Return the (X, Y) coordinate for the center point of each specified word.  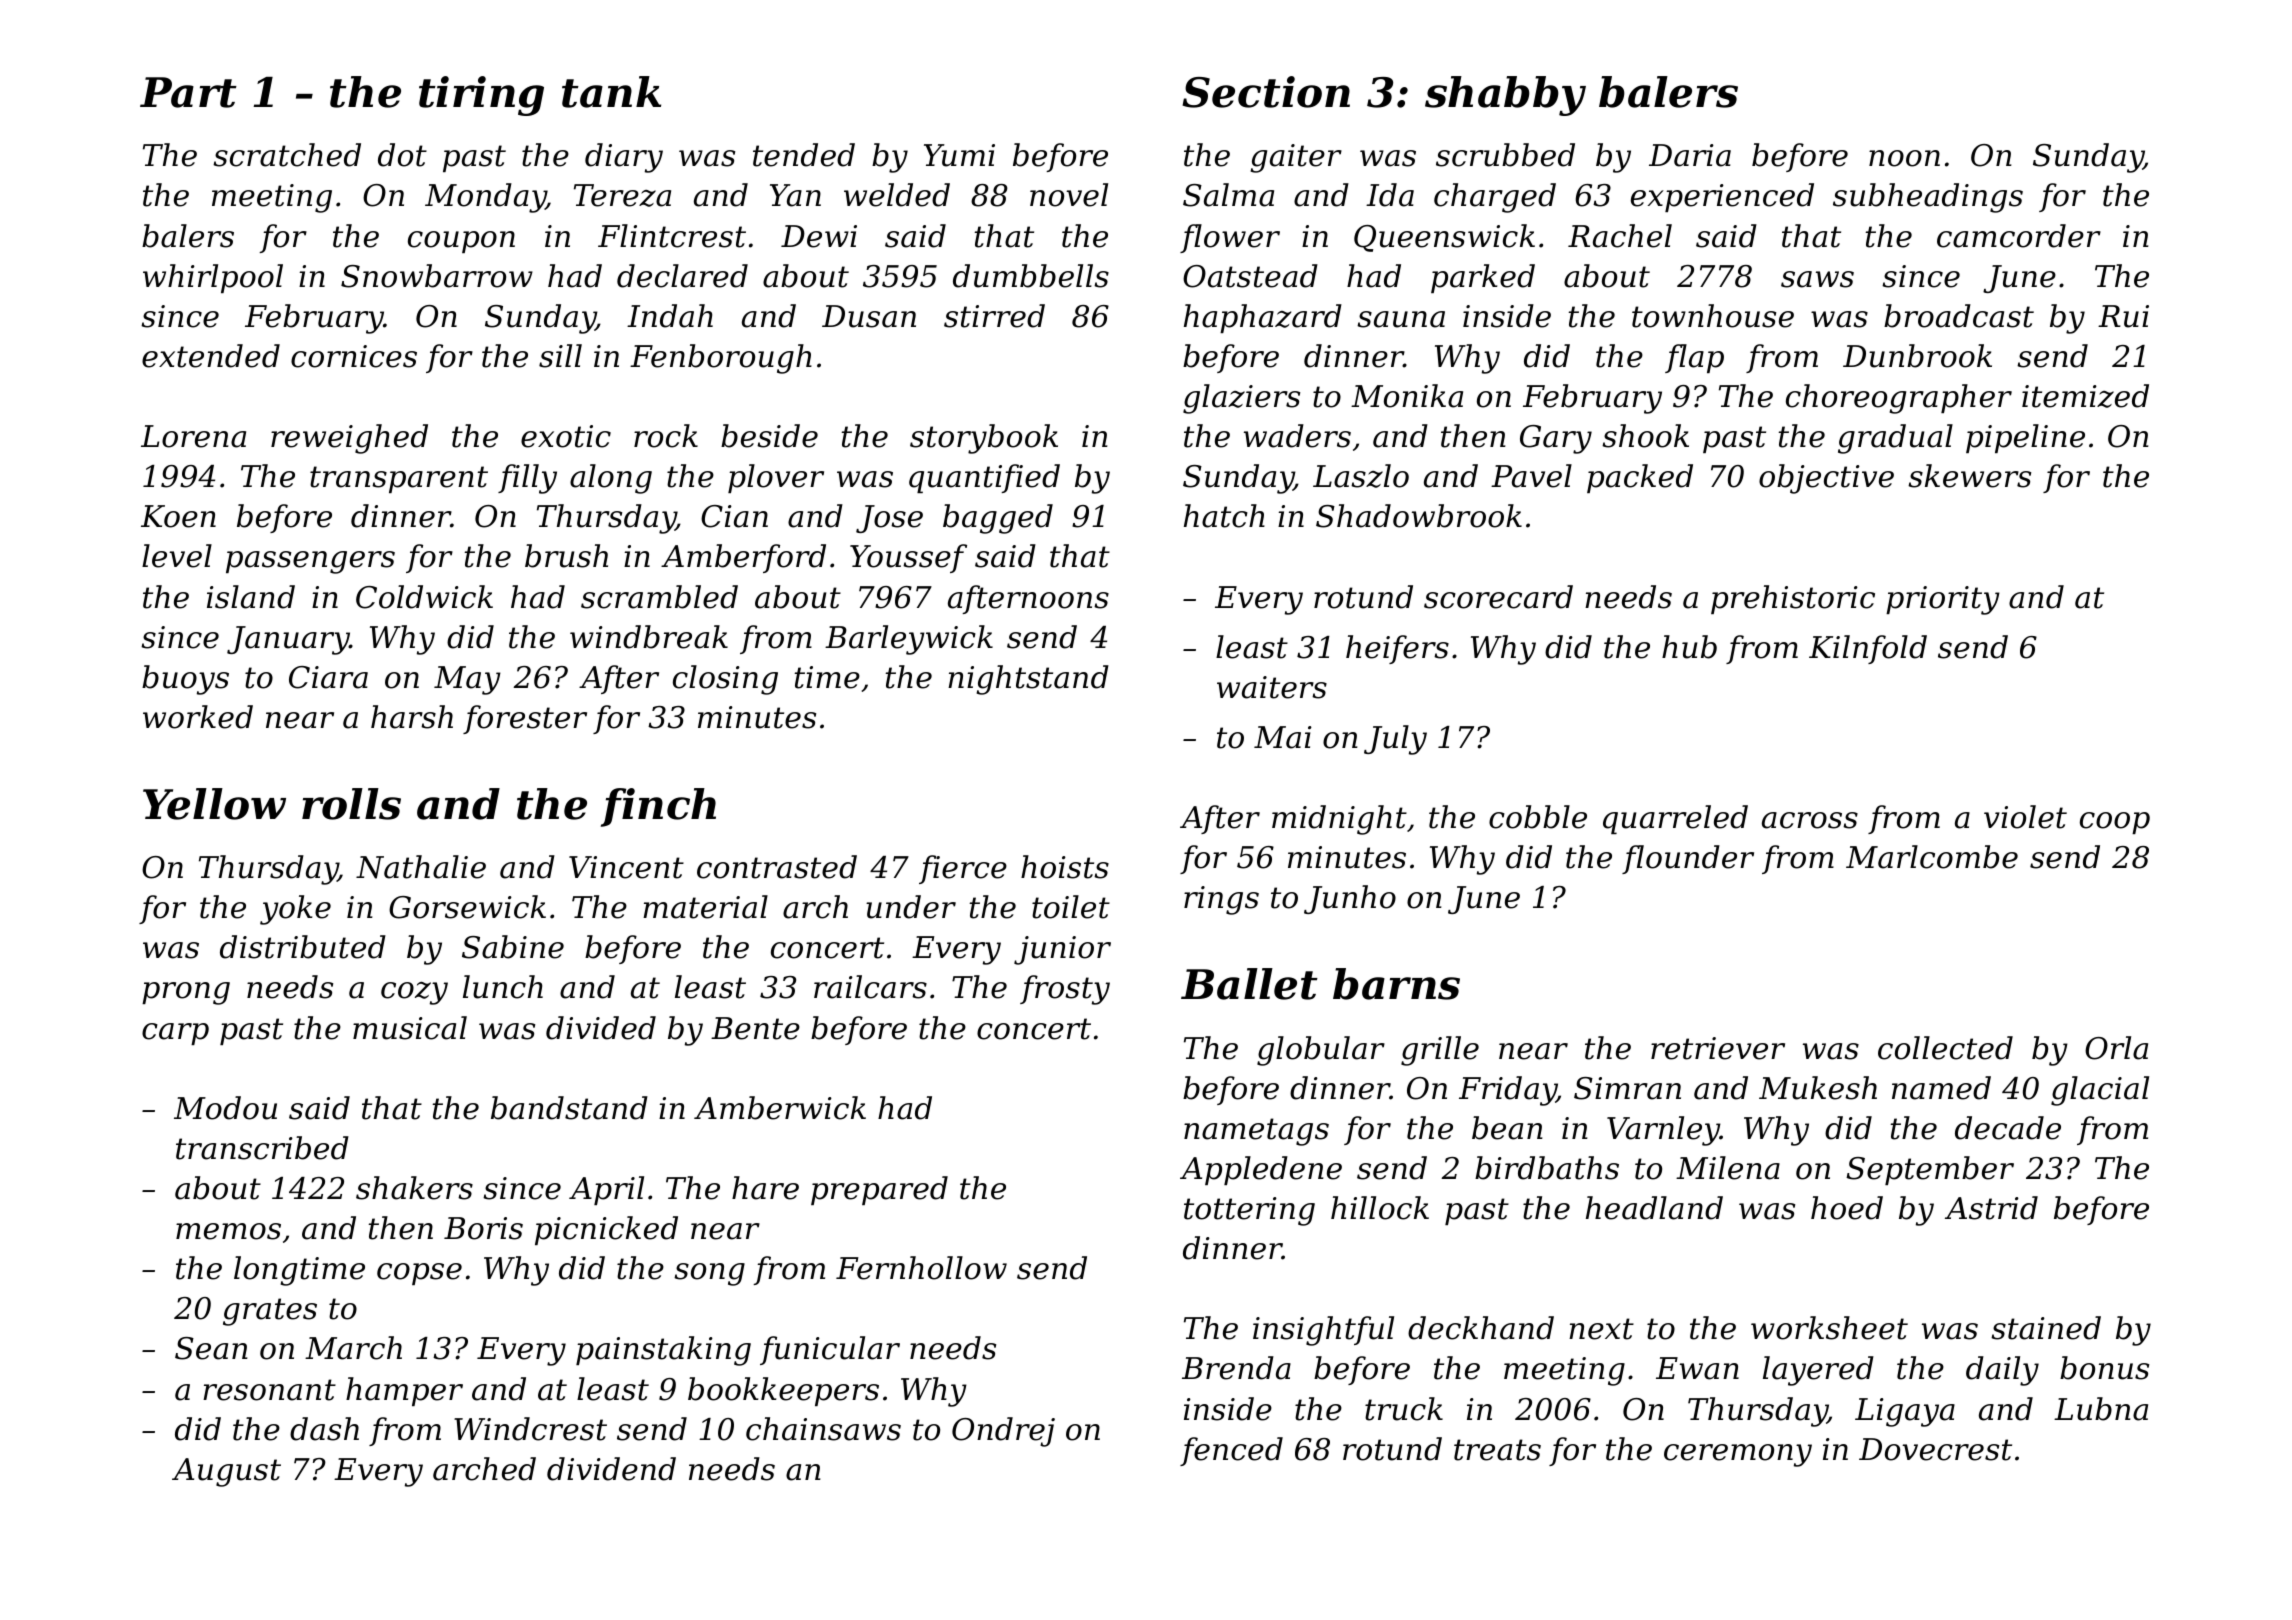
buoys (185, 680)
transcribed (262, 1148)
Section (1266, 92)
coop (2115, 823)
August (226, 1472)
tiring (481, 96)
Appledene (1261, 1170)
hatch (1224, 516)
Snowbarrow (437, 276)
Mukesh (1818, 1088)
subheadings (1928, 198)
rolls (351, 804)
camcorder (2019, 236)
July (1395, 740)
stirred (994, 316)
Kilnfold (1868, 649)
